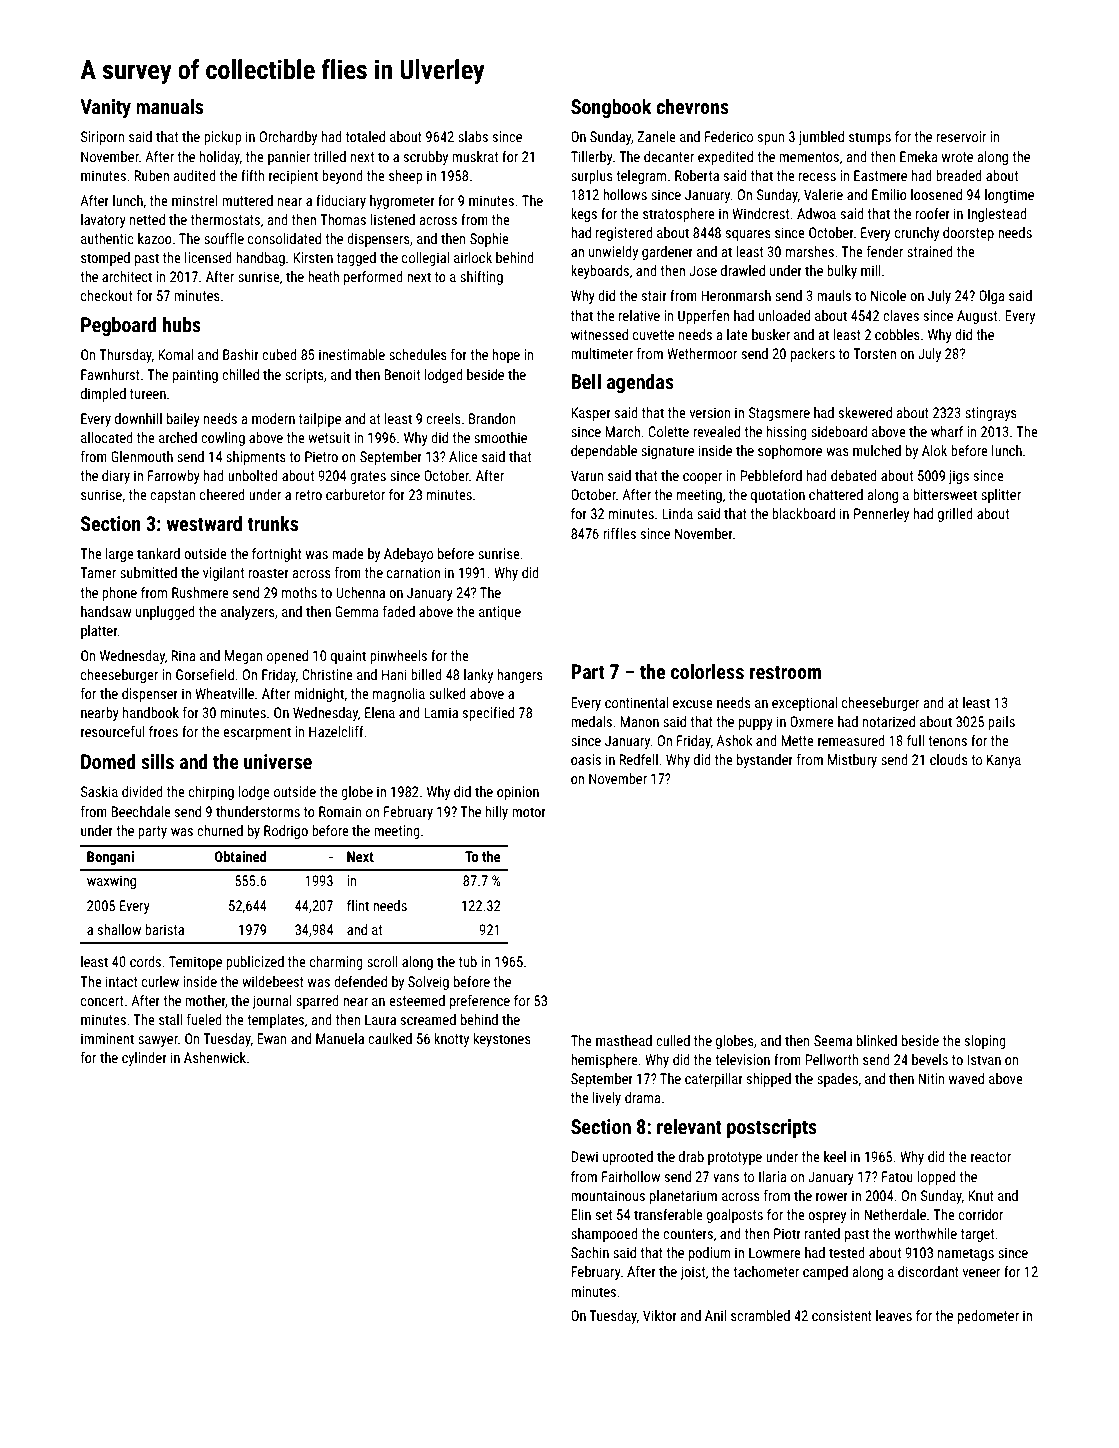 The height and width of the screenshot is (1448, 1119). What do you see at coordinates (243, 657) in the screenshot?
I see `Megan` at bounding box center [243, 657].
